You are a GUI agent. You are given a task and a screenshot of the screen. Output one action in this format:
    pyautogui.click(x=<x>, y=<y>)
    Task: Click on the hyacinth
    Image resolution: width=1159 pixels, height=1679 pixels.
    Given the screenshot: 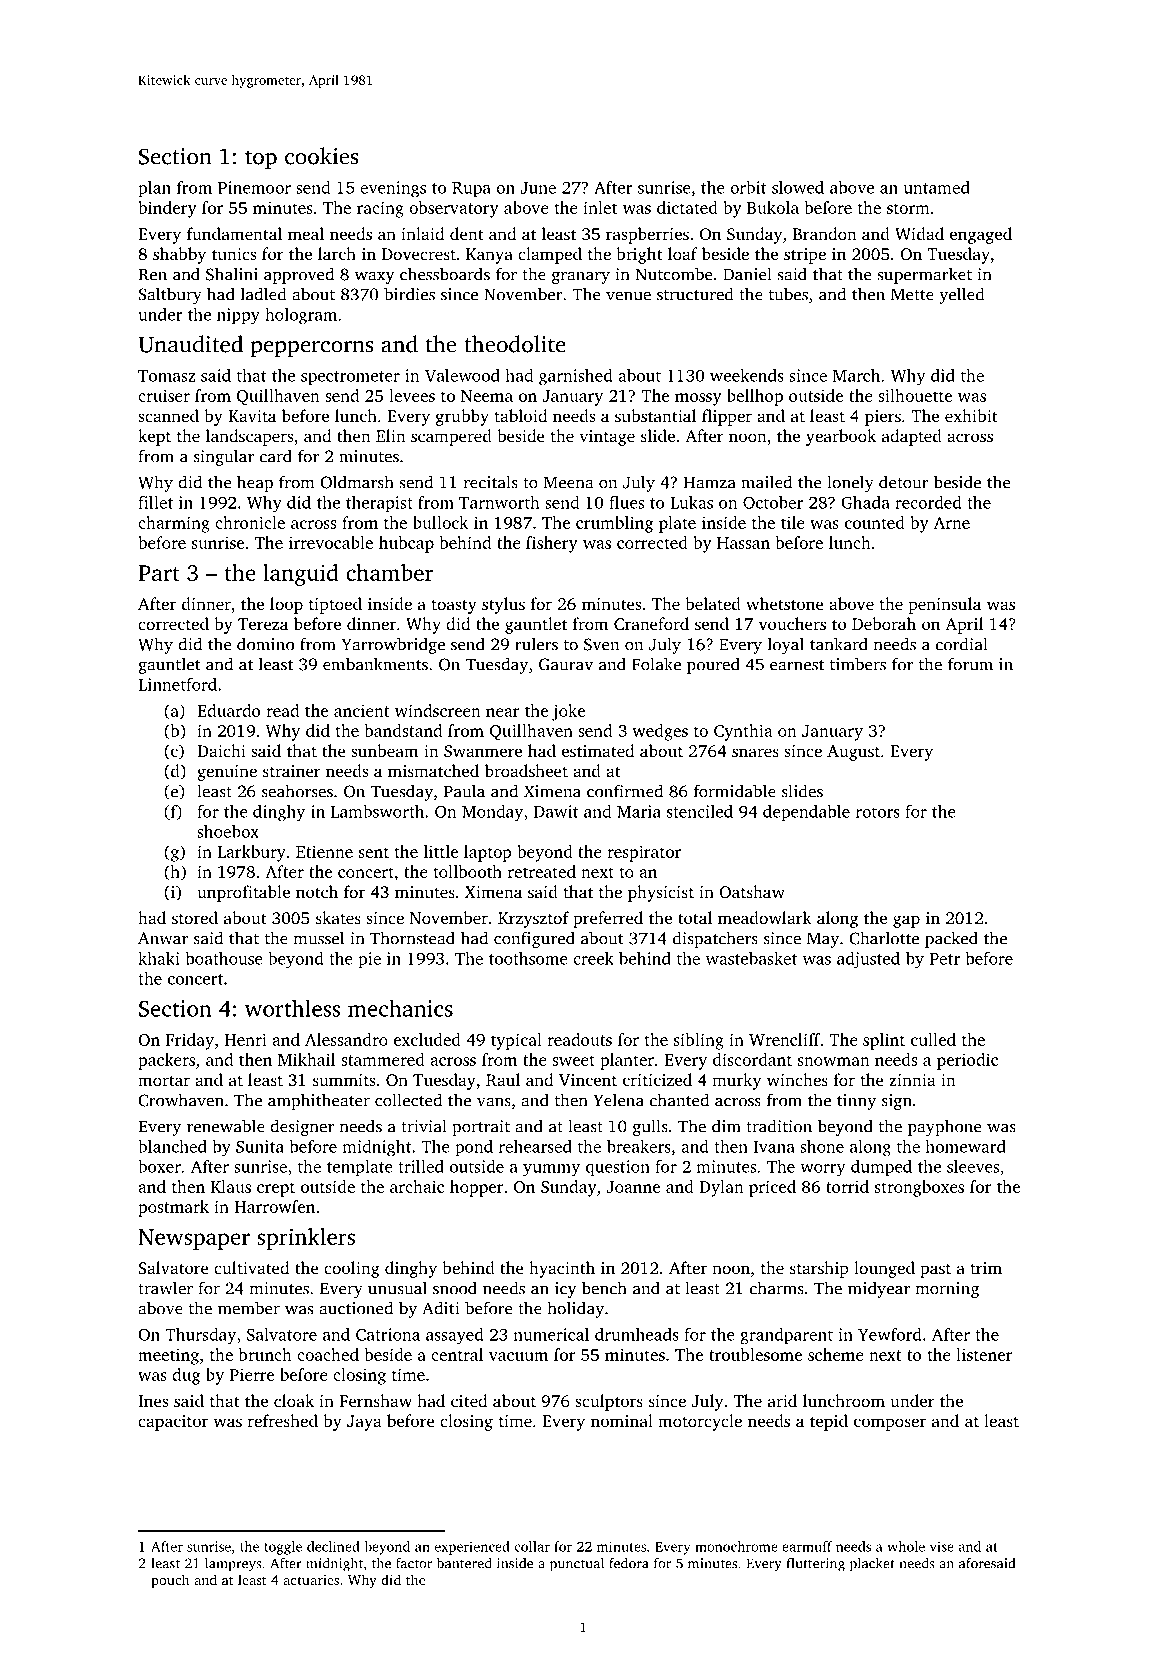 What is the action you would take?
    pyautogui.click(x=562, y=1269)
